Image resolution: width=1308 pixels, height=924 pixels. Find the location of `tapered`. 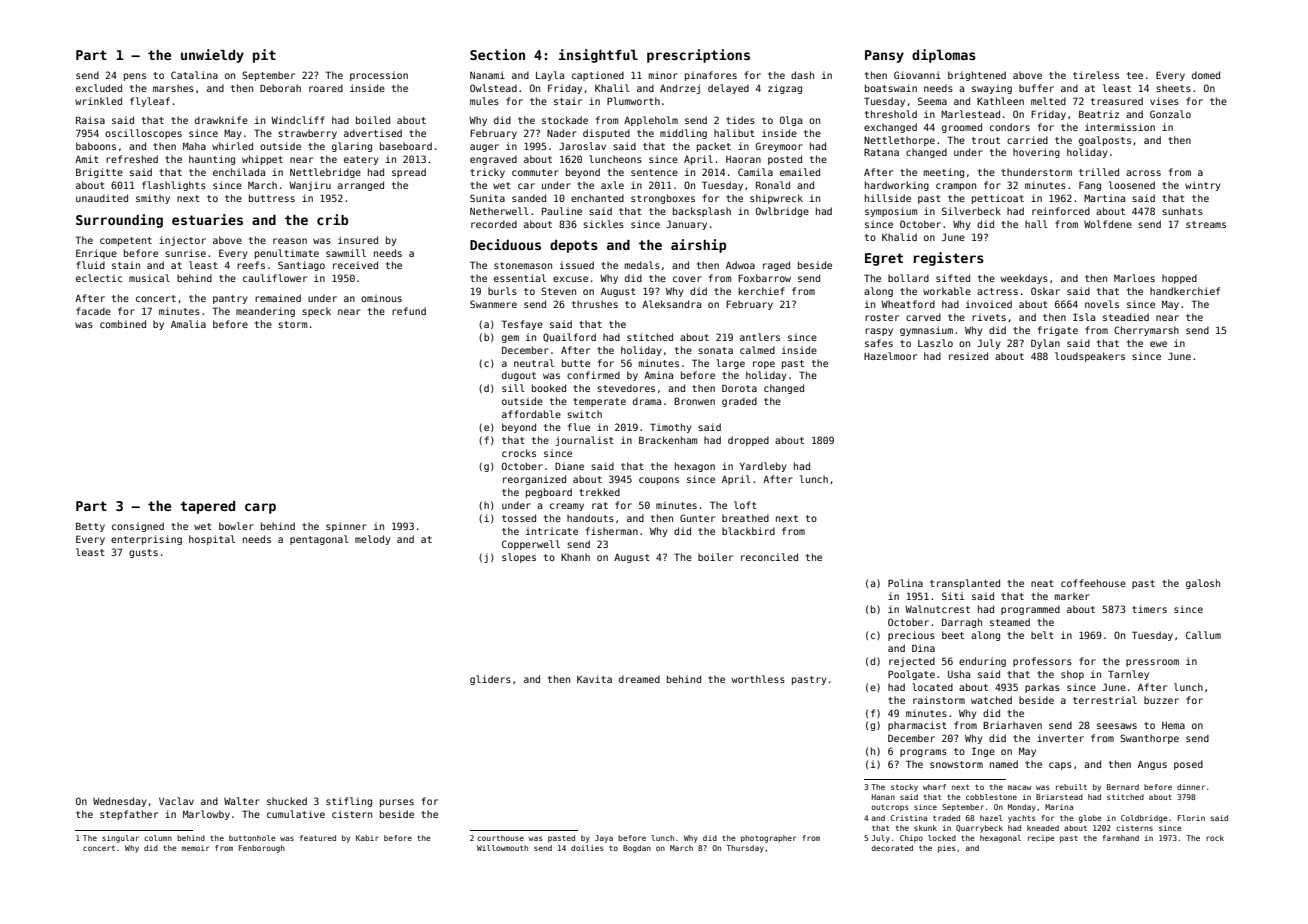

tapered is located at coordinates (207, 507).
